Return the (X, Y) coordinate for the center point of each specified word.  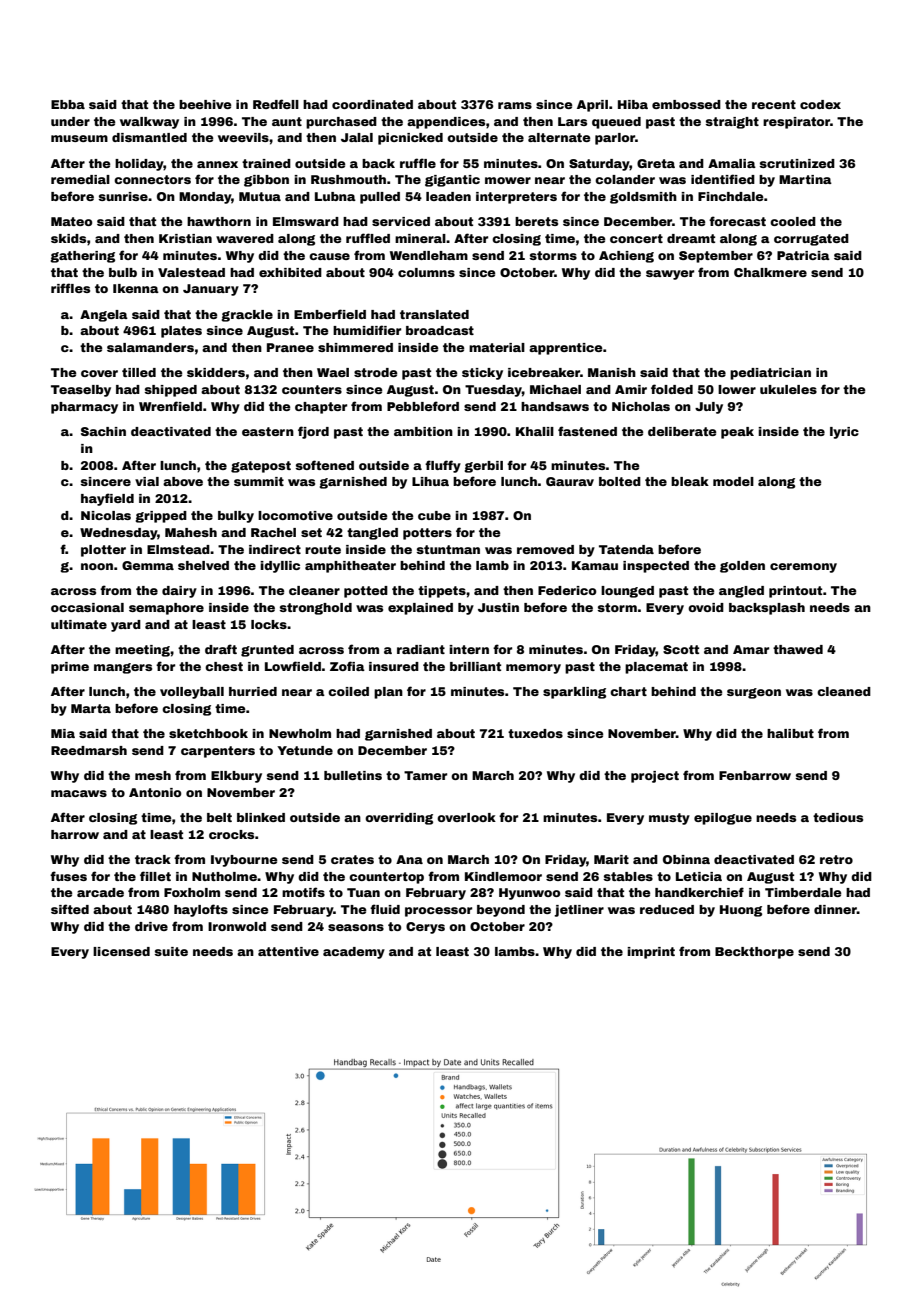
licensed (121, 951)
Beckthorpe (754, 953)
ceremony (803, 568)
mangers (123, 668)
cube (434, 515)
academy (354, 953)
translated (434, 314)
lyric (844, 433)
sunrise (123, 196)
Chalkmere (770, 272)
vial (147, 481)
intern (469, 649)
